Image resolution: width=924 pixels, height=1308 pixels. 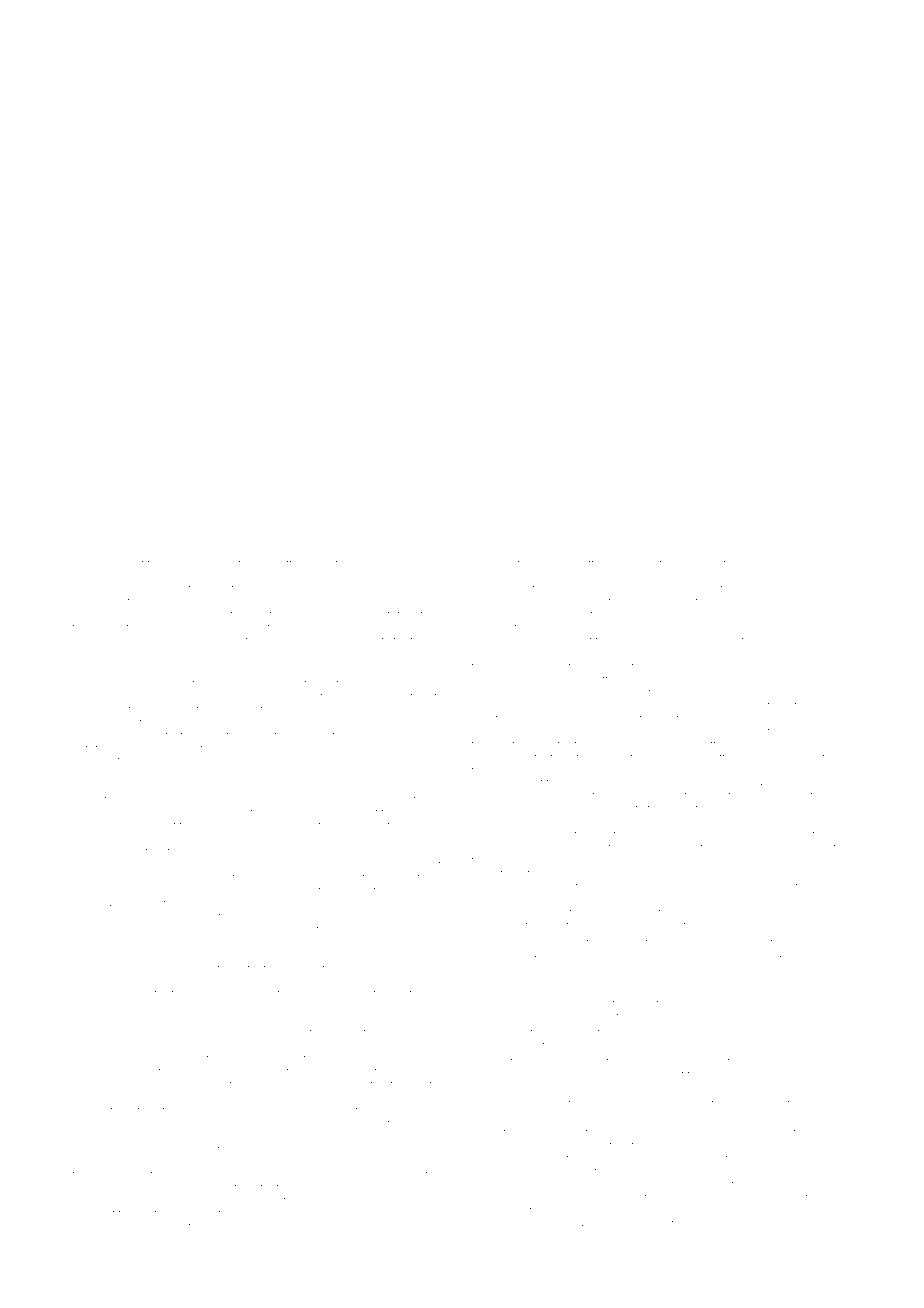 What do you see at coordinates (246, 1098) in the screenshot?
I see `detectors` at bounding box center [246, 1098].
